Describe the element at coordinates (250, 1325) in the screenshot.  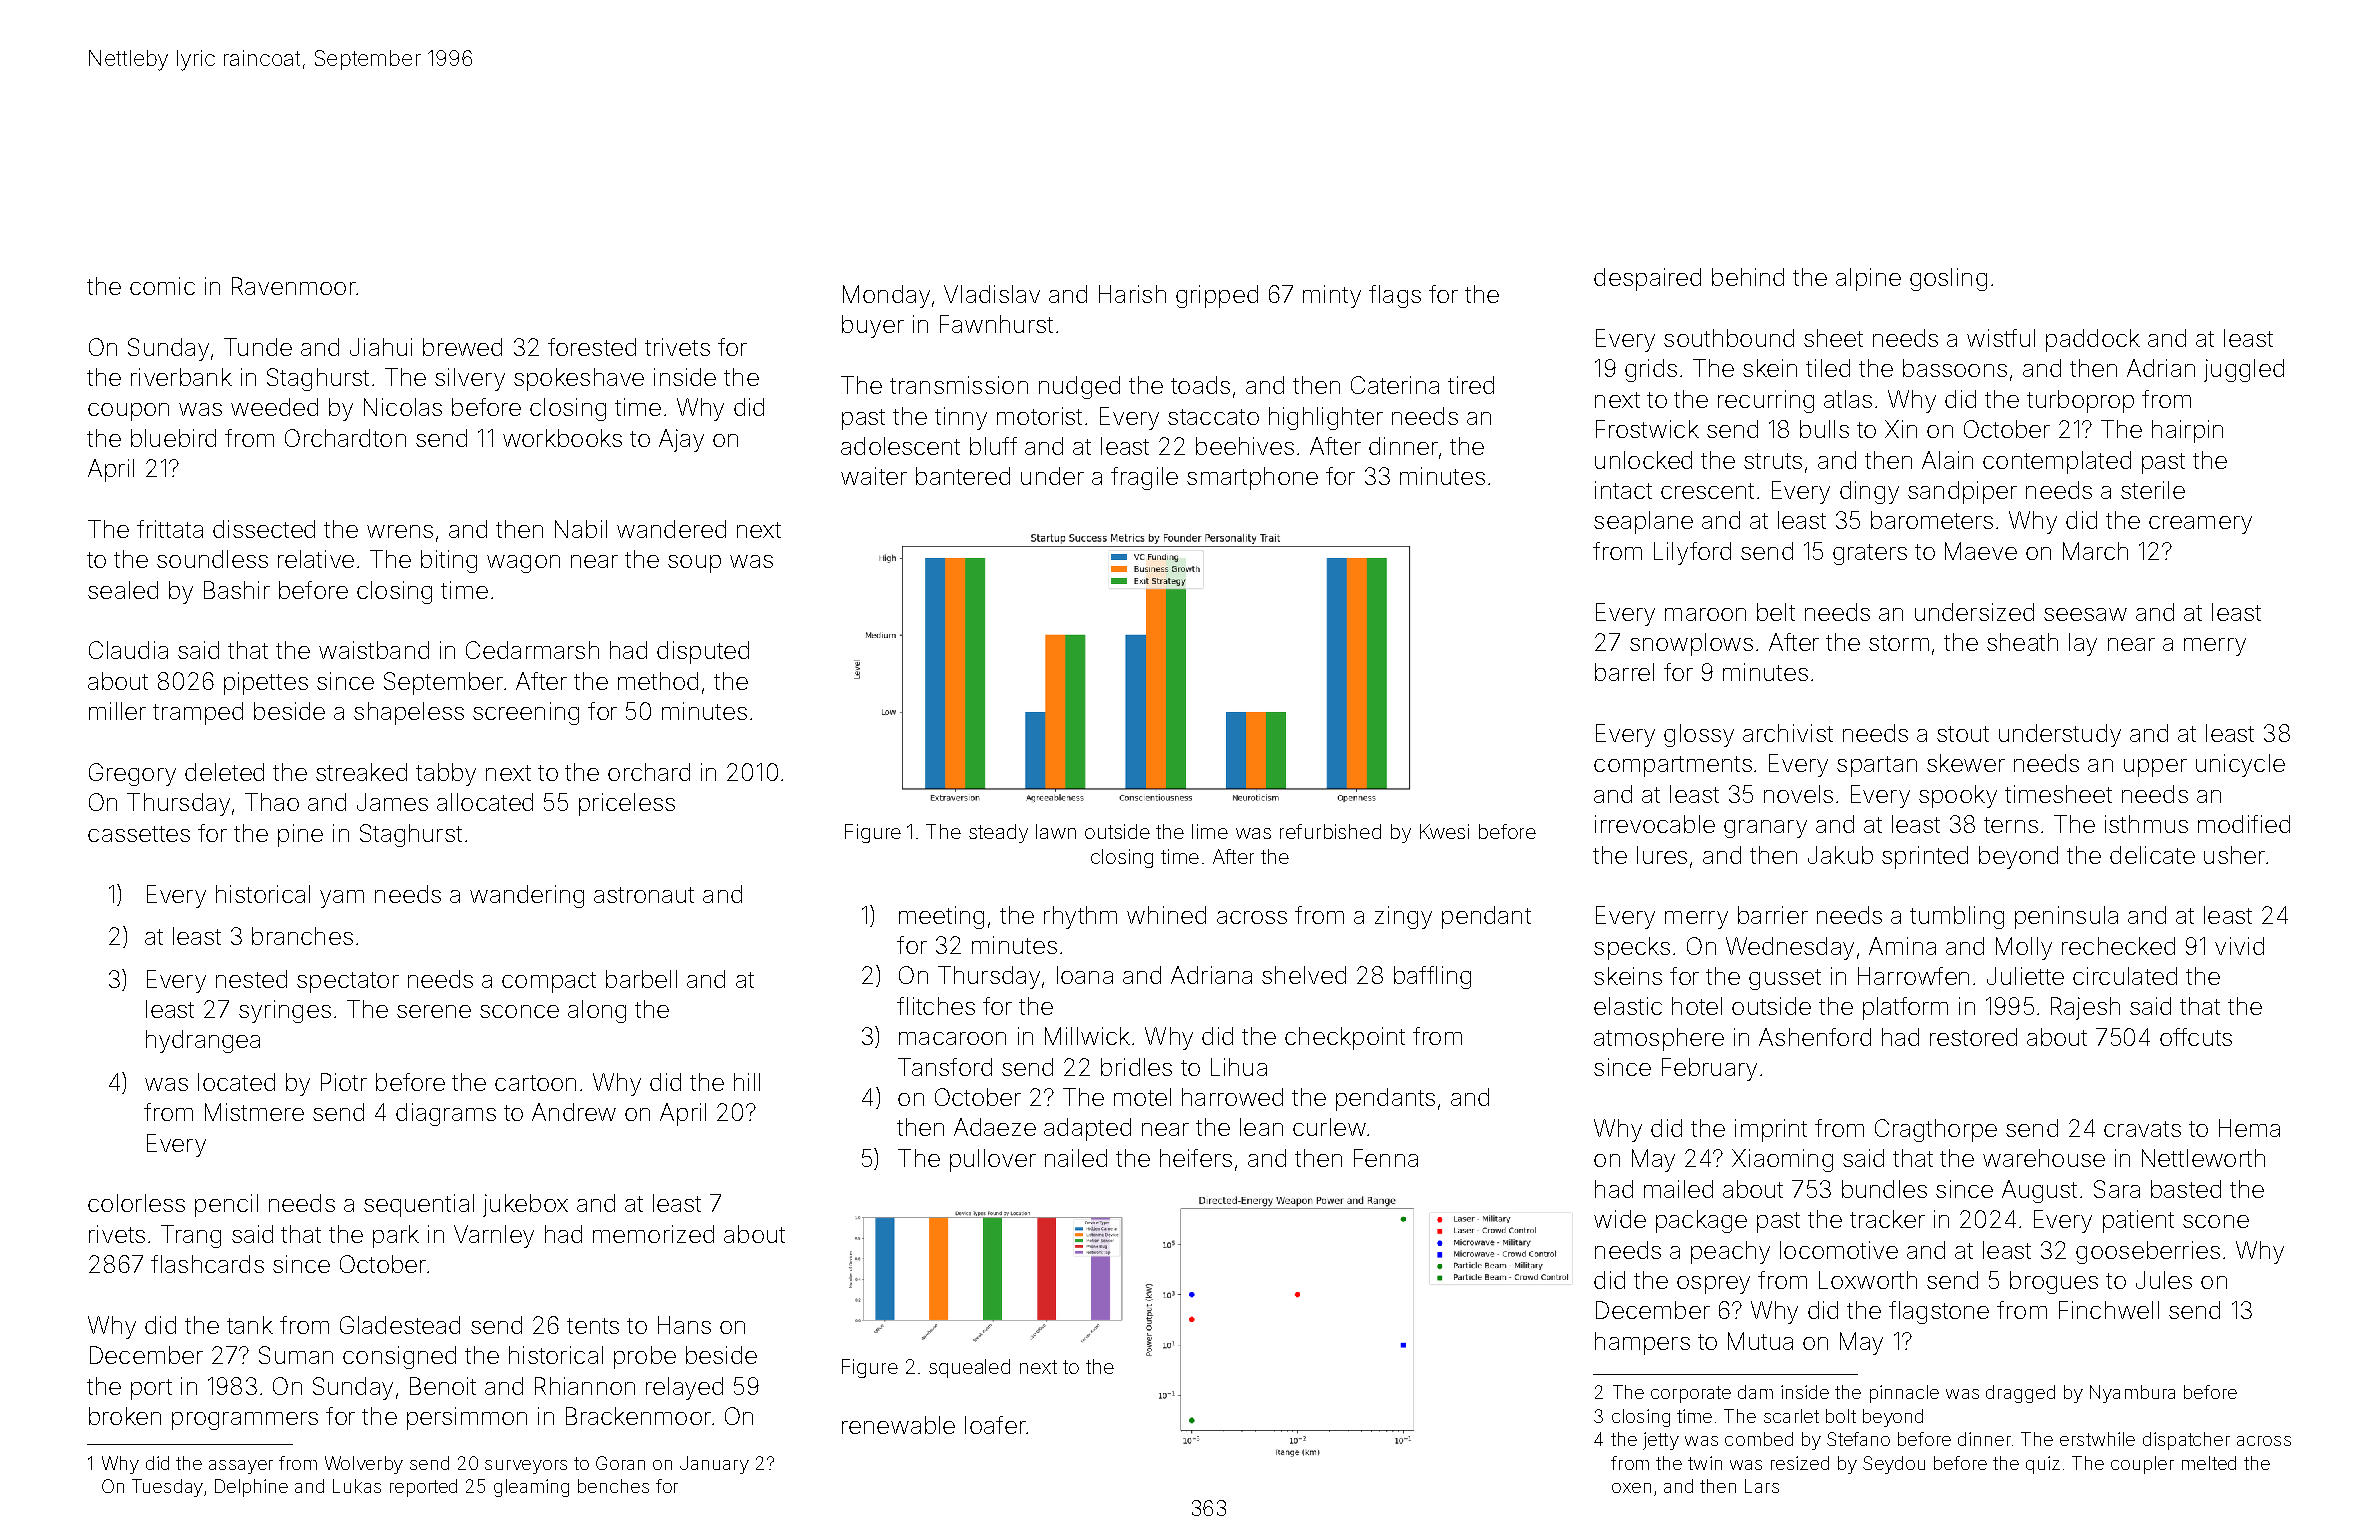
I see `tank` at that location.
